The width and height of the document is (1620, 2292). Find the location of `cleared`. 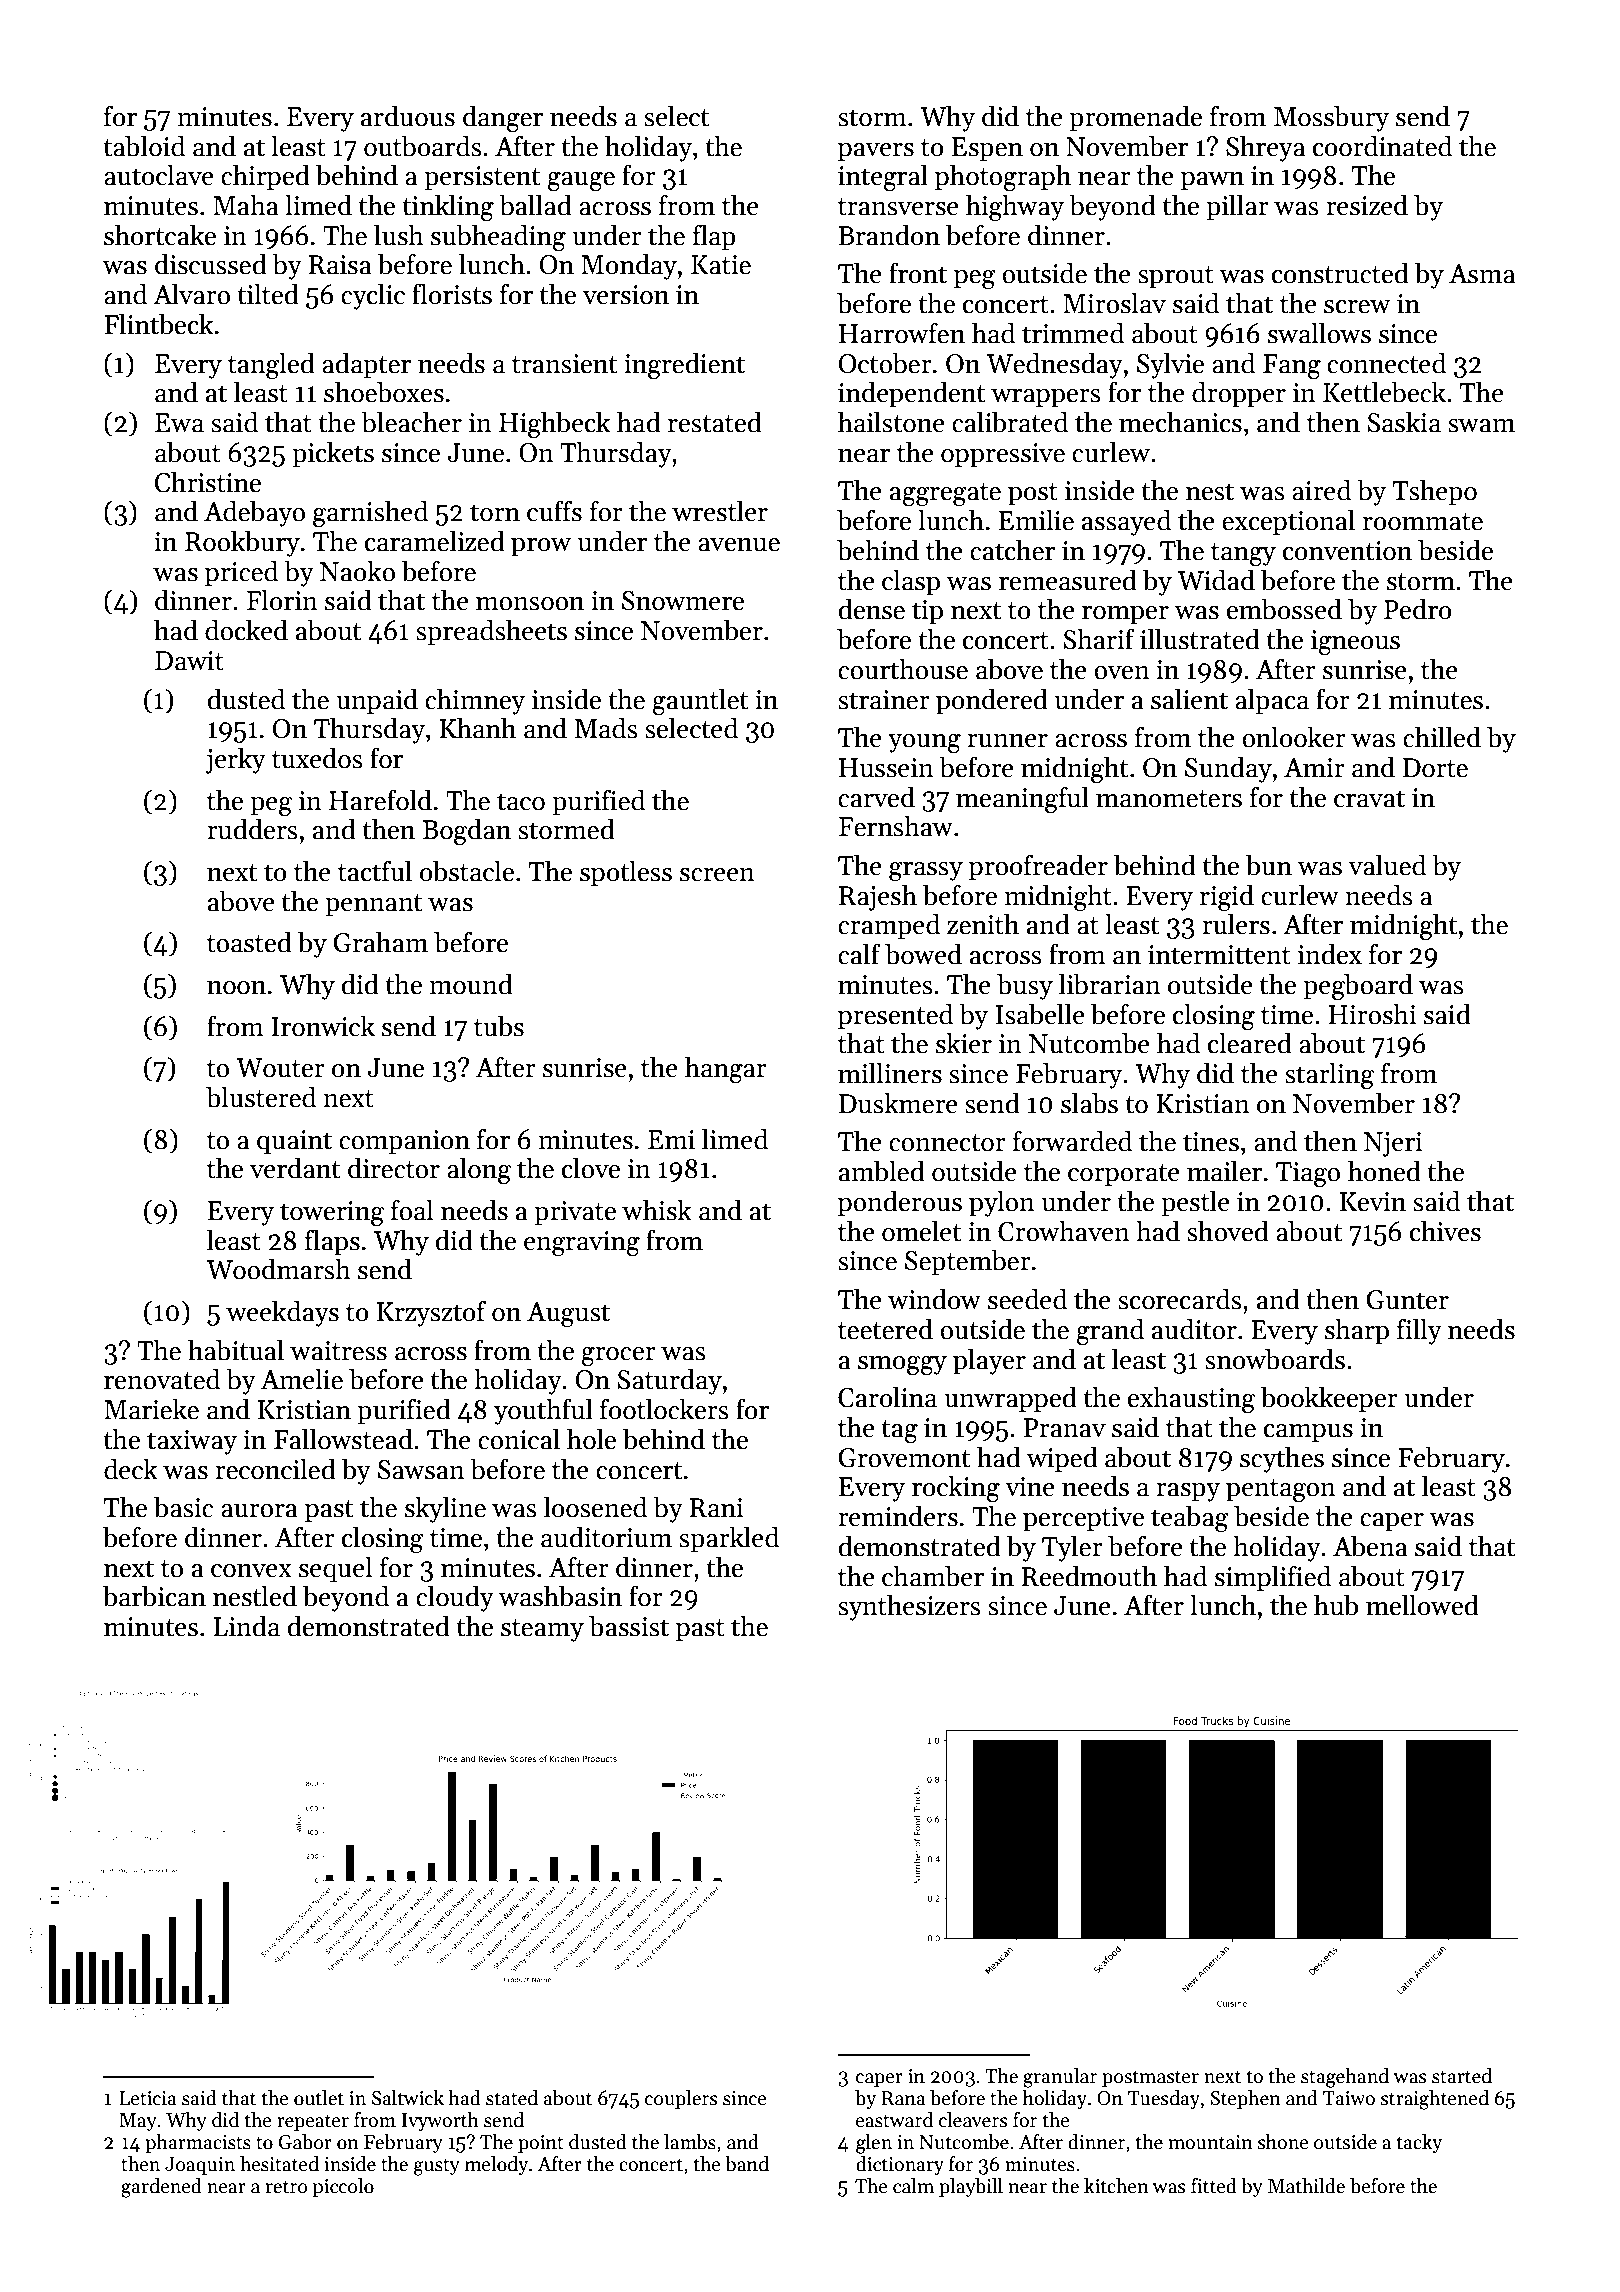

cleared is located at coordinates (1250, 1043).
